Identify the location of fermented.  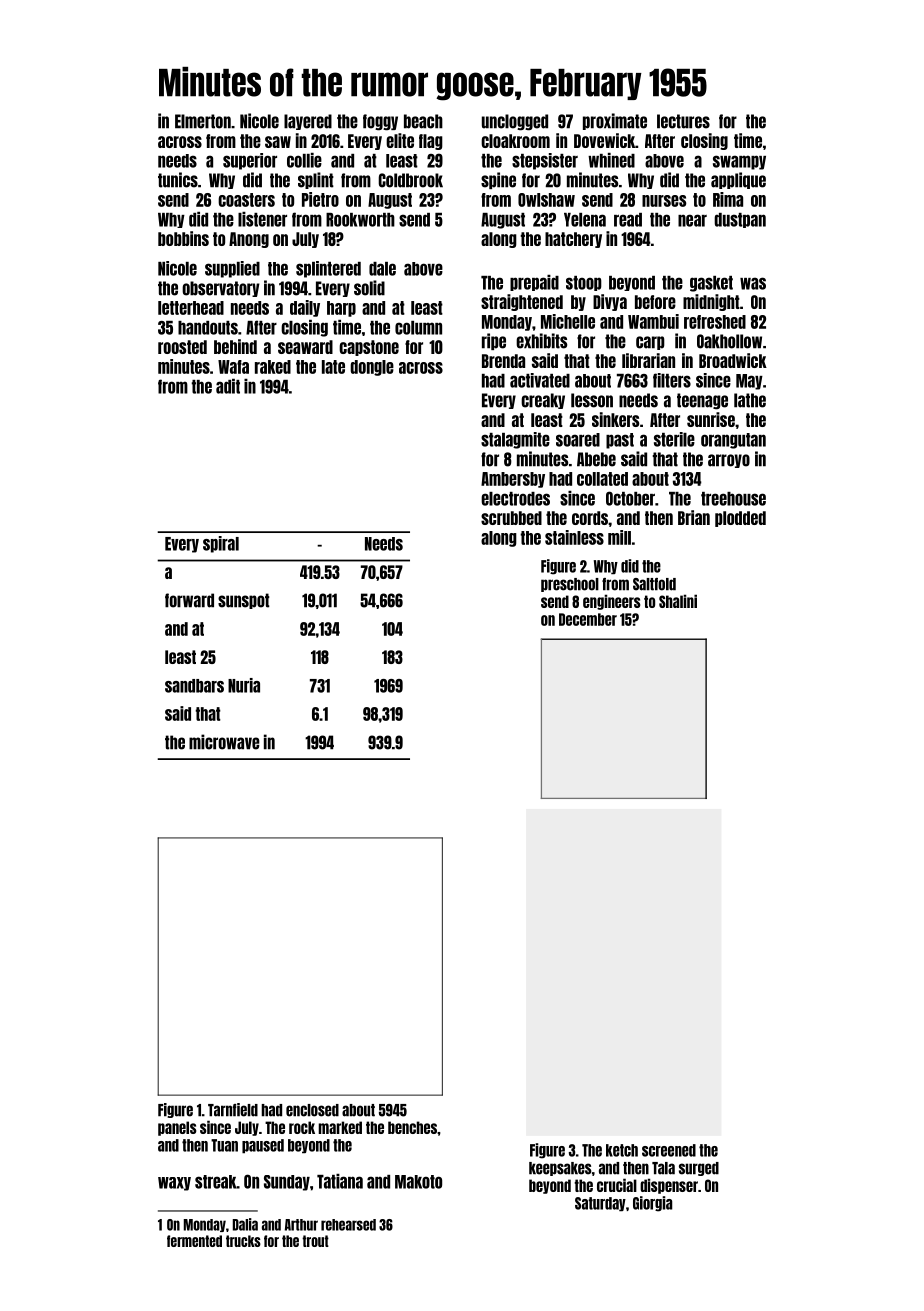
(194, 1241).
